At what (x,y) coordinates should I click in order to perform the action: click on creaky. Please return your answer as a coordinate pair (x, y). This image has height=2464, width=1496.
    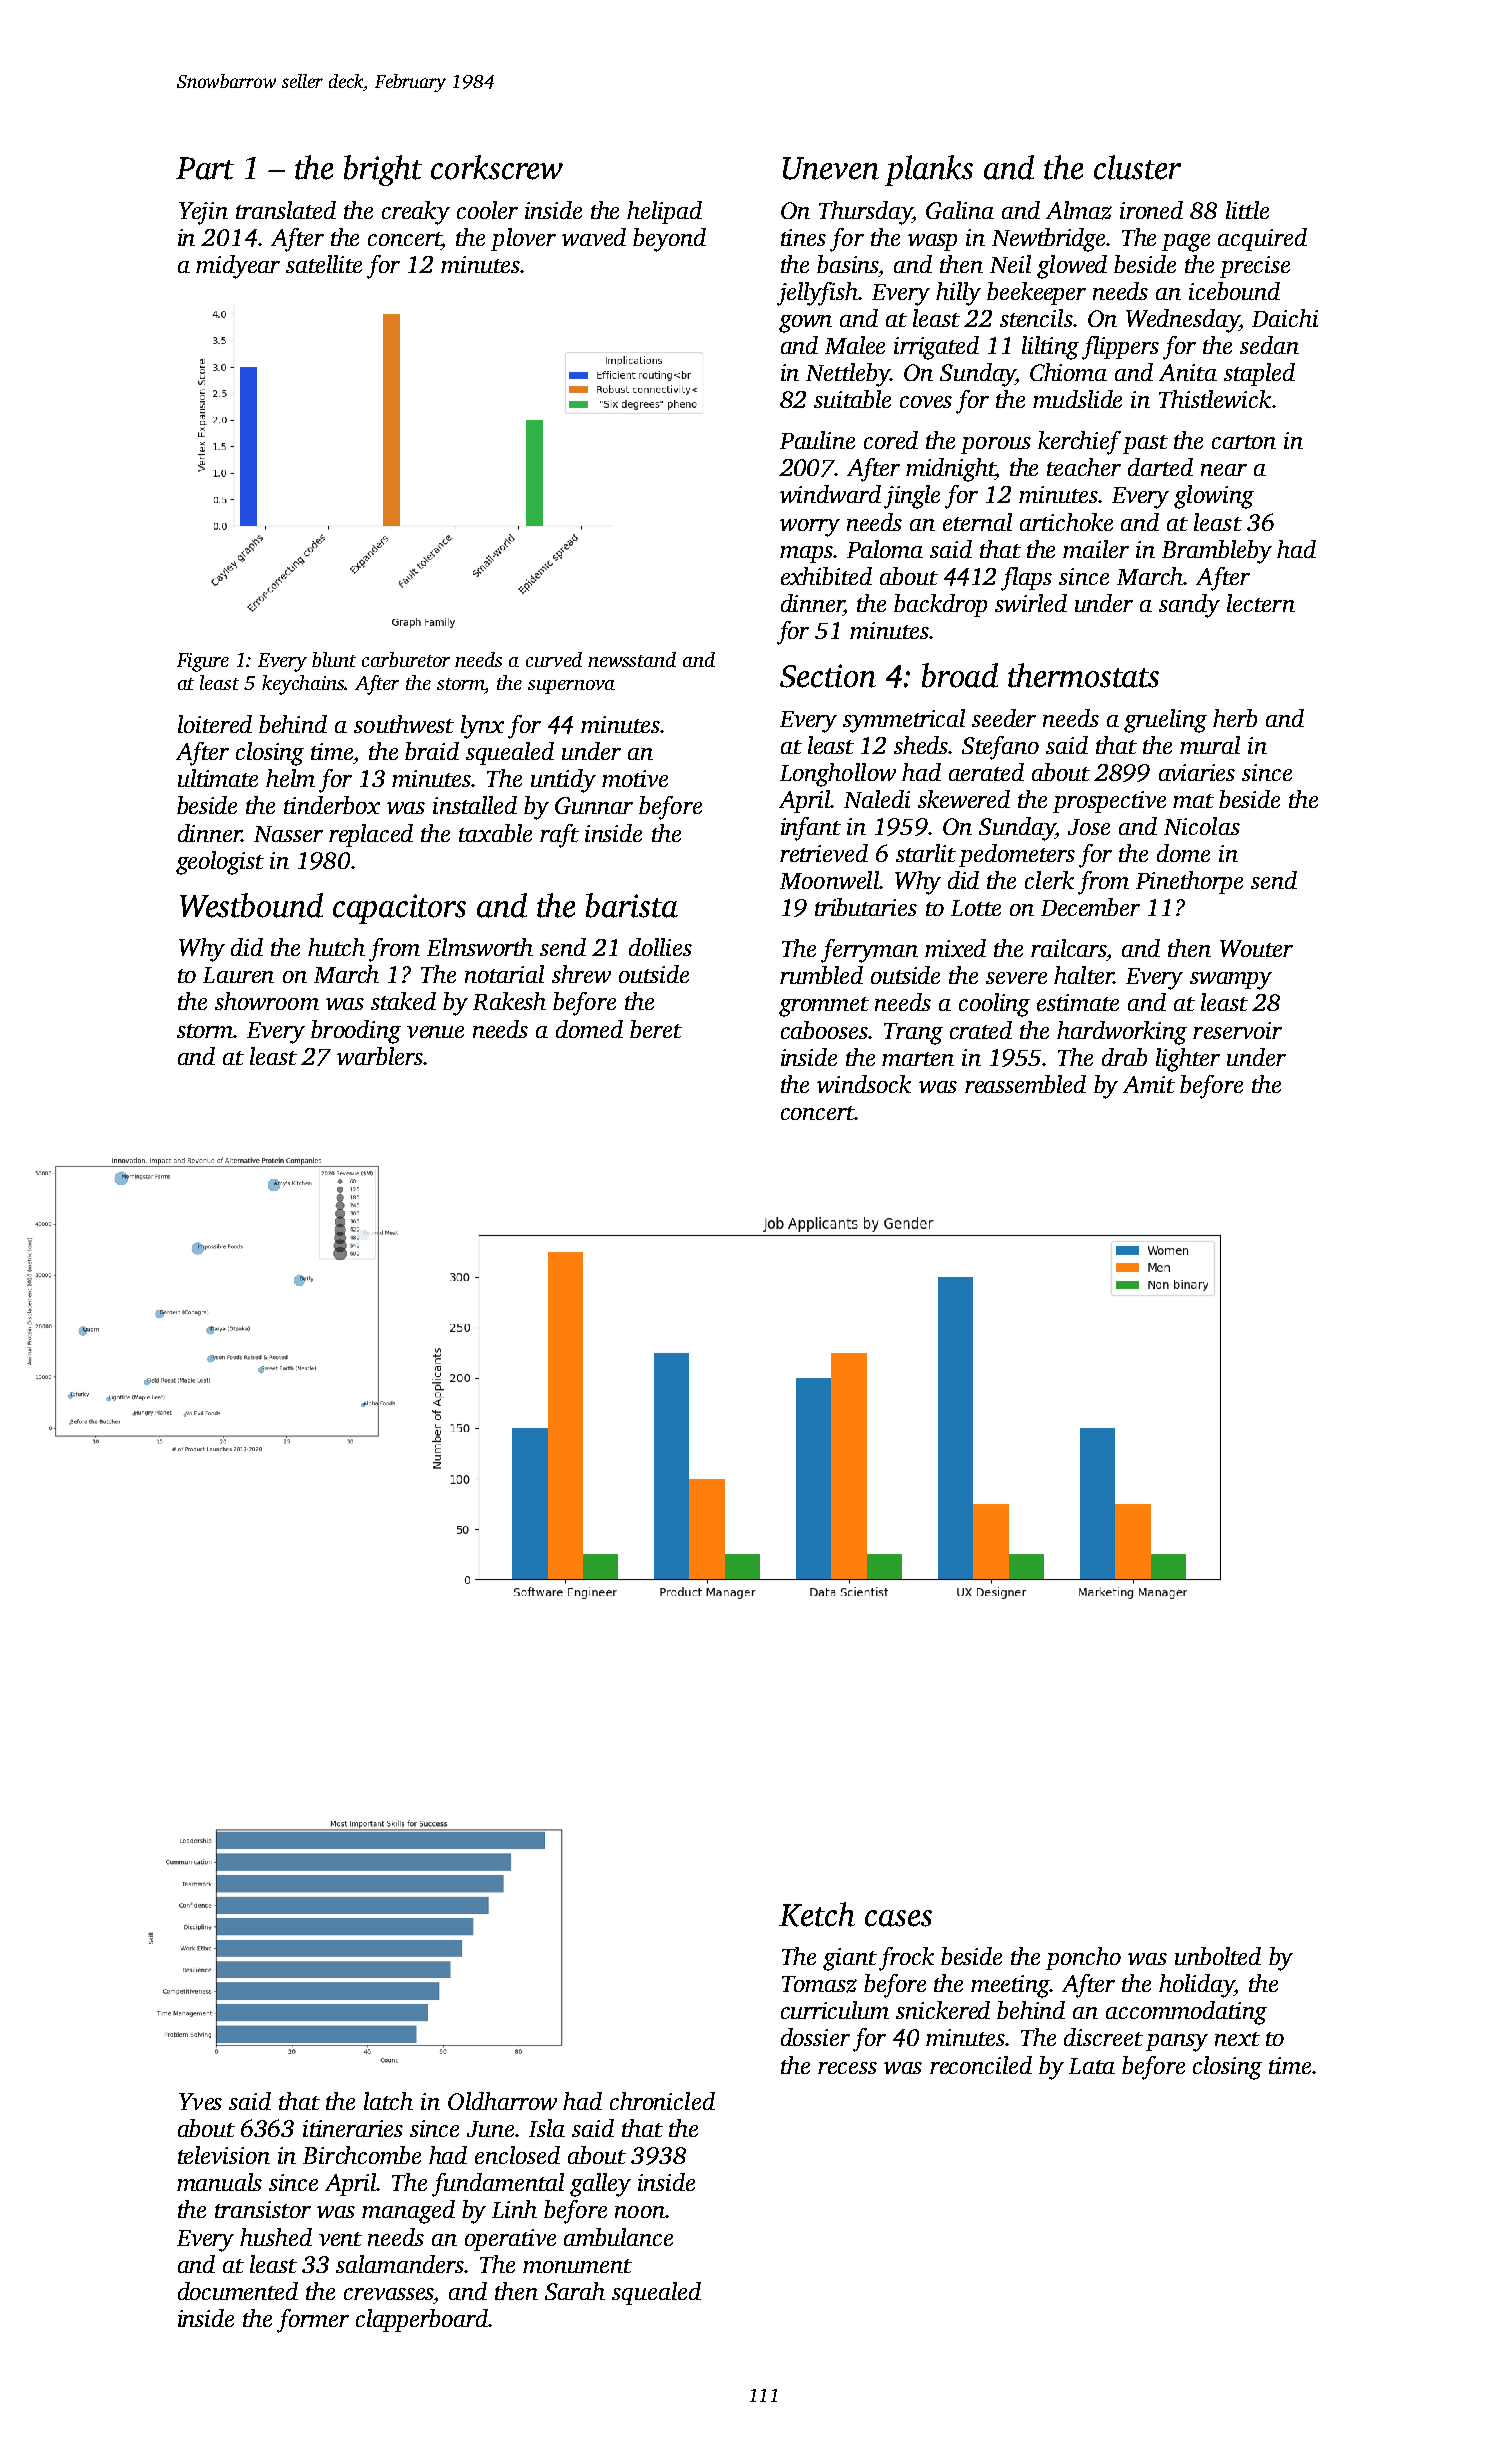
    Looking at the image, I should click on (416, 213).
